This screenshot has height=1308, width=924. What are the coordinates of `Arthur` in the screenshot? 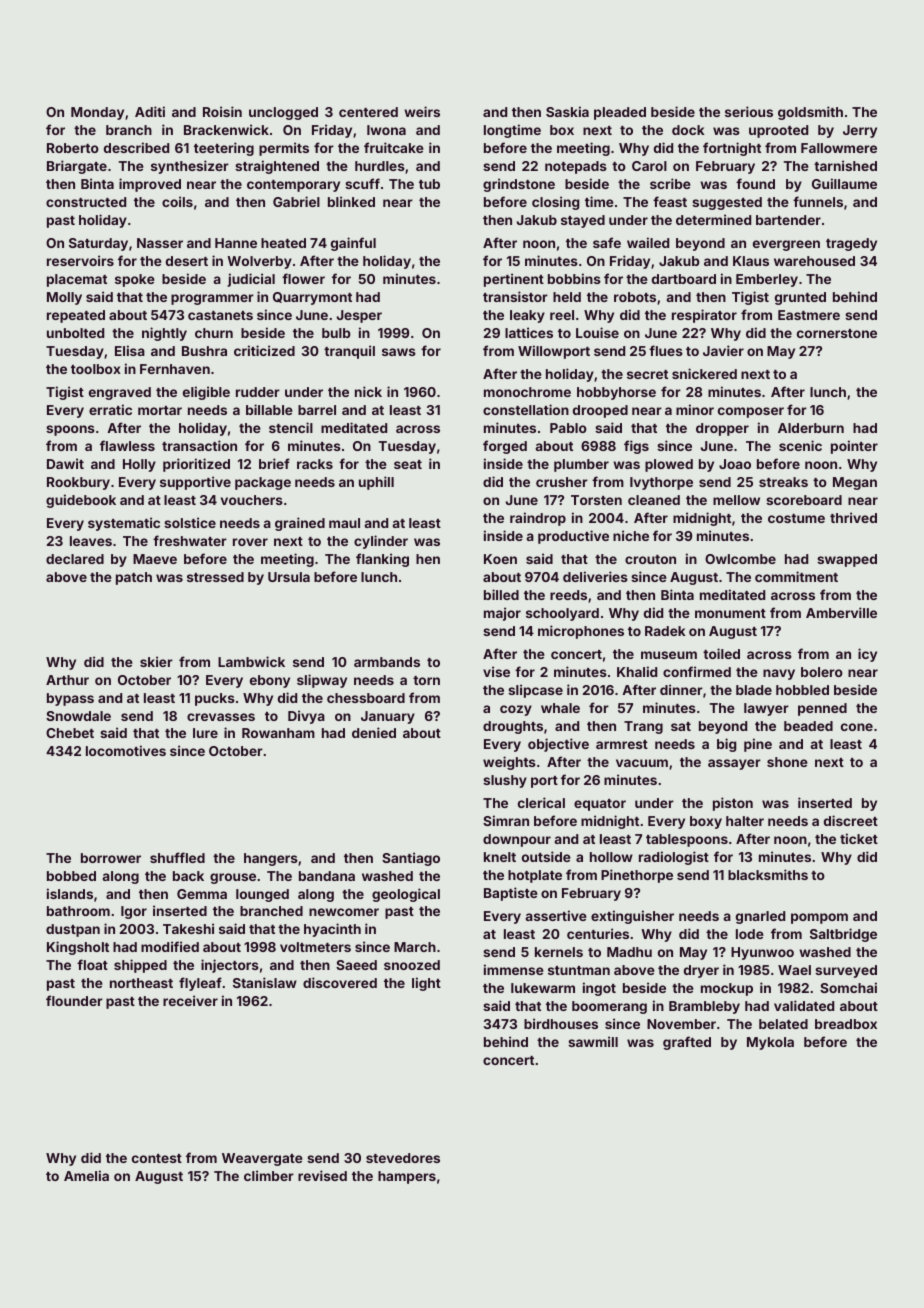 It's located at (67, 680).
